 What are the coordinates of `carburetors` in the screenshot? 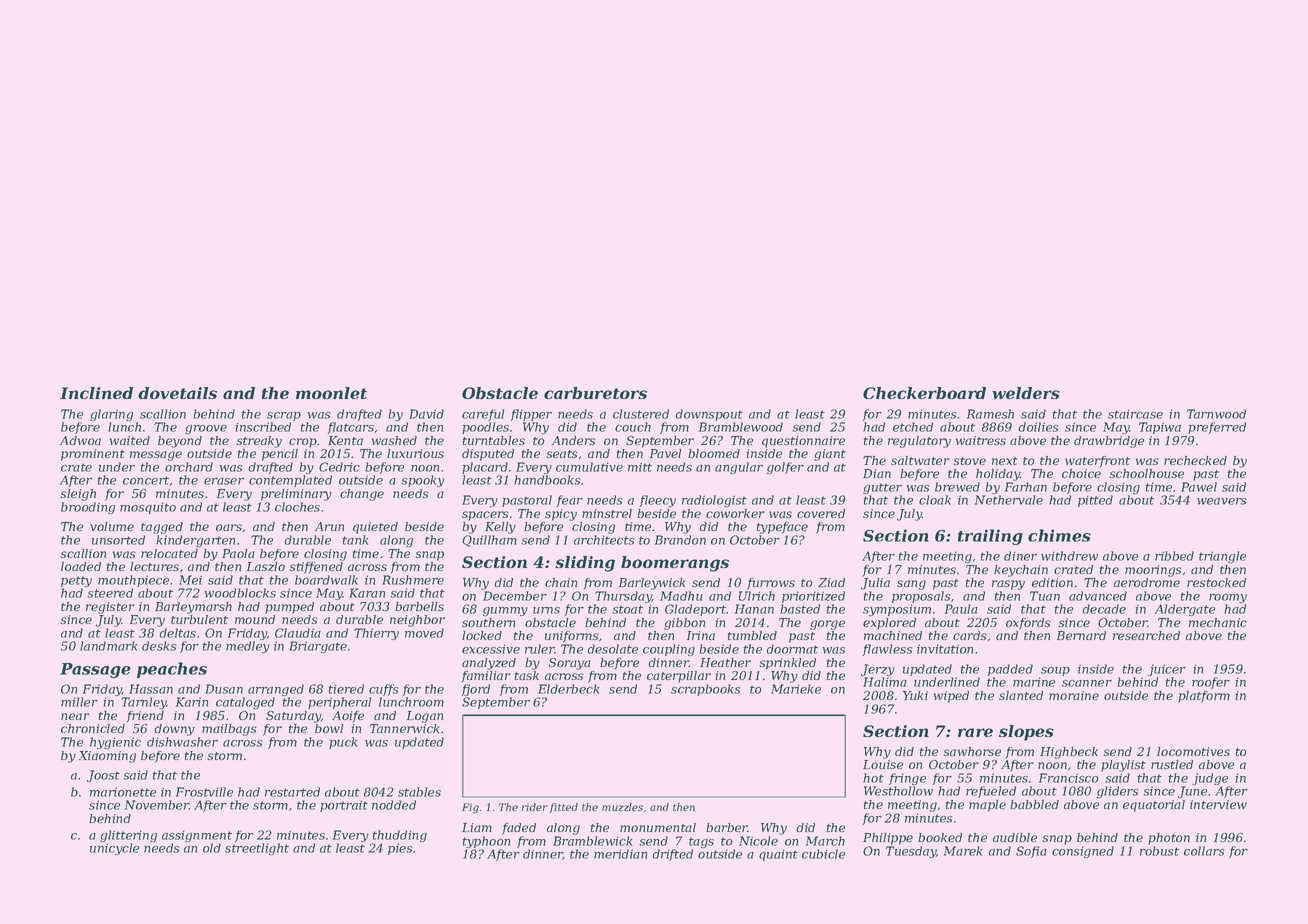 It's located at (595, 393).
